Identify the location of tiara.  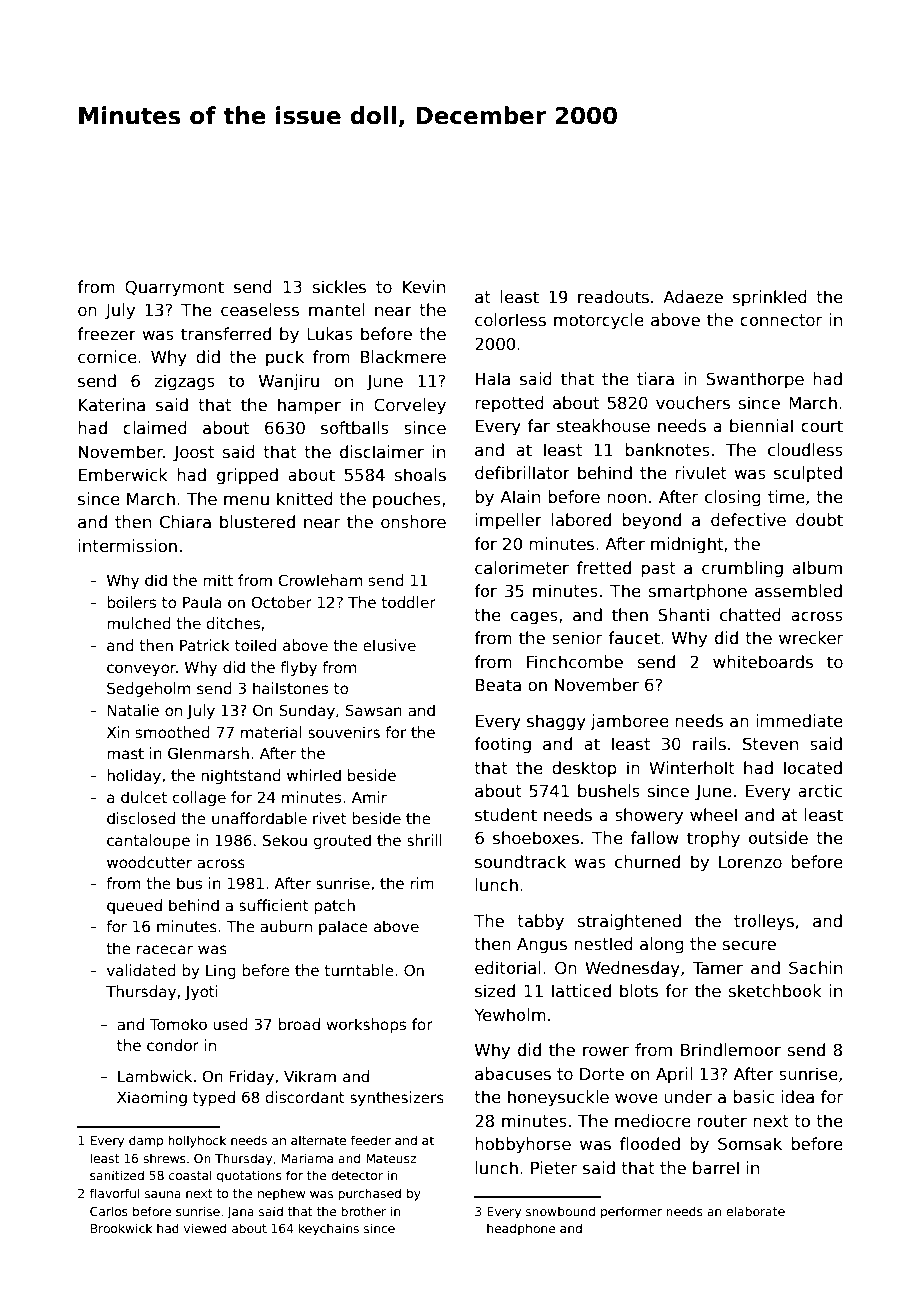
(655, 378).
